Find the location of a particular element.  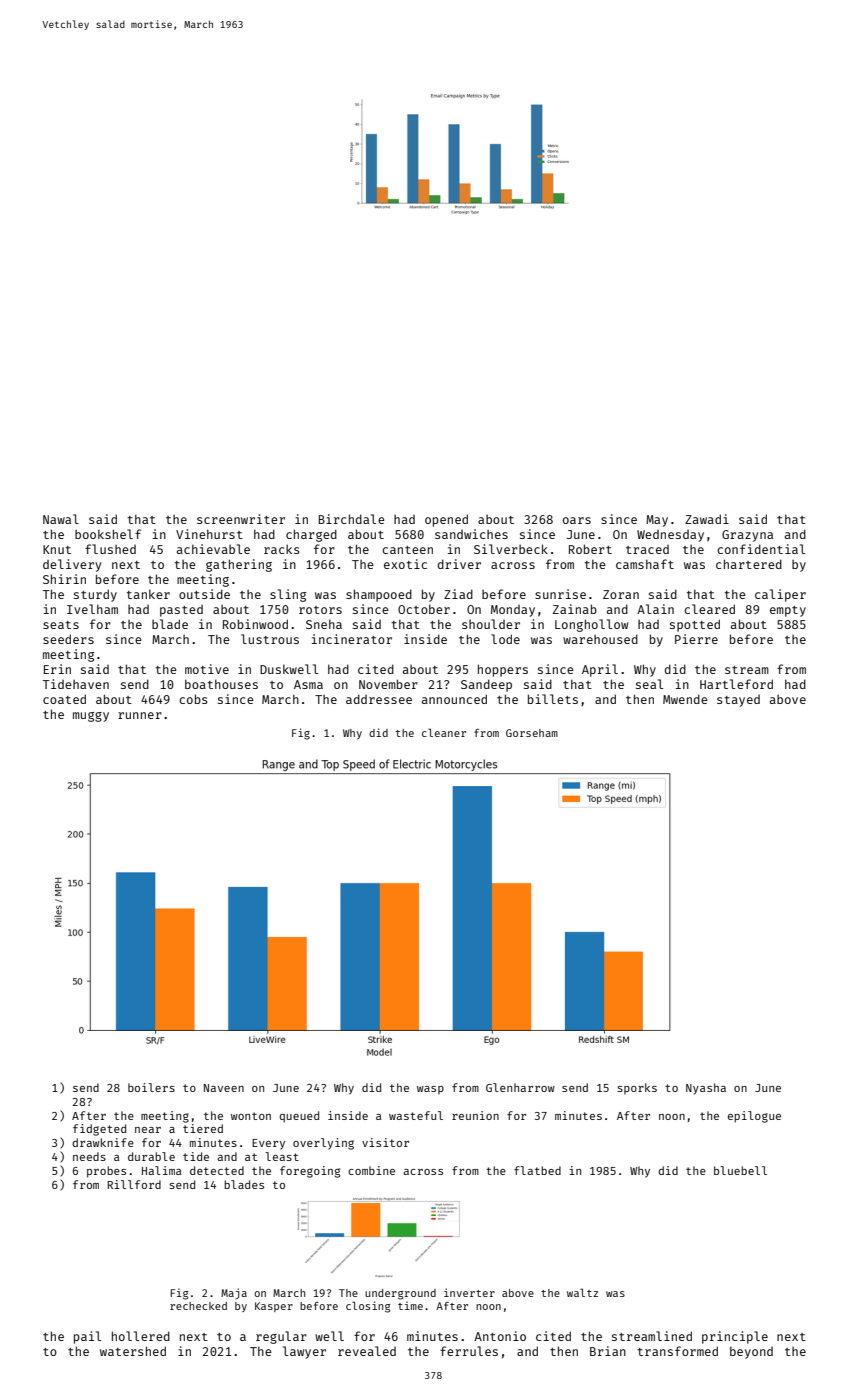

Rillford is located at coordinates (134, 1184).
